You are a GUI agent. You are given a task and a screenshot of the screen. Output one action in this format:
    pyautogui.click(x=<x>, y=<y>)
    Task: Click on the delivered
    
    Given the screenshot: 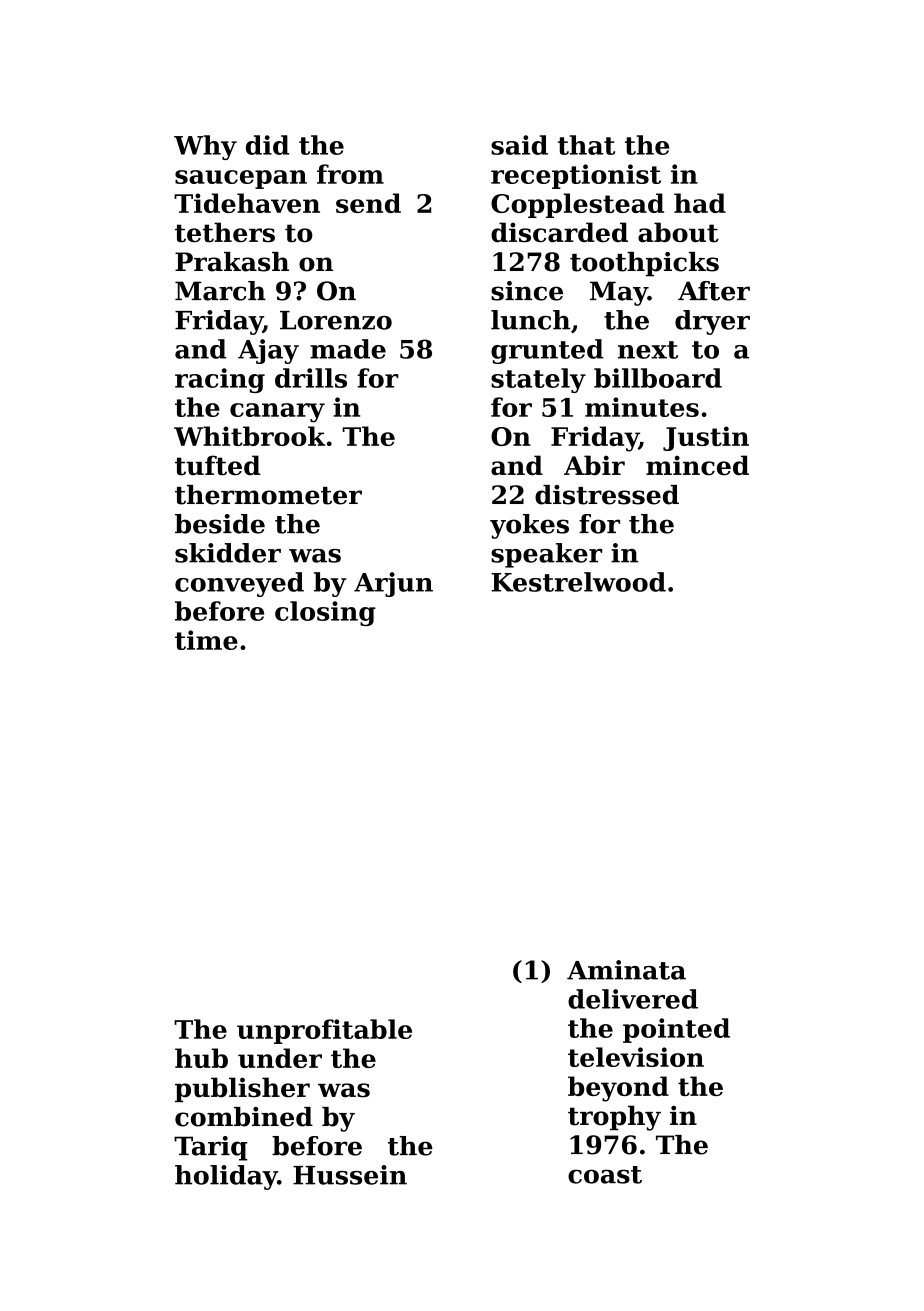 What is the action you would take?
    pyautogui.click(x=633, y=999)
